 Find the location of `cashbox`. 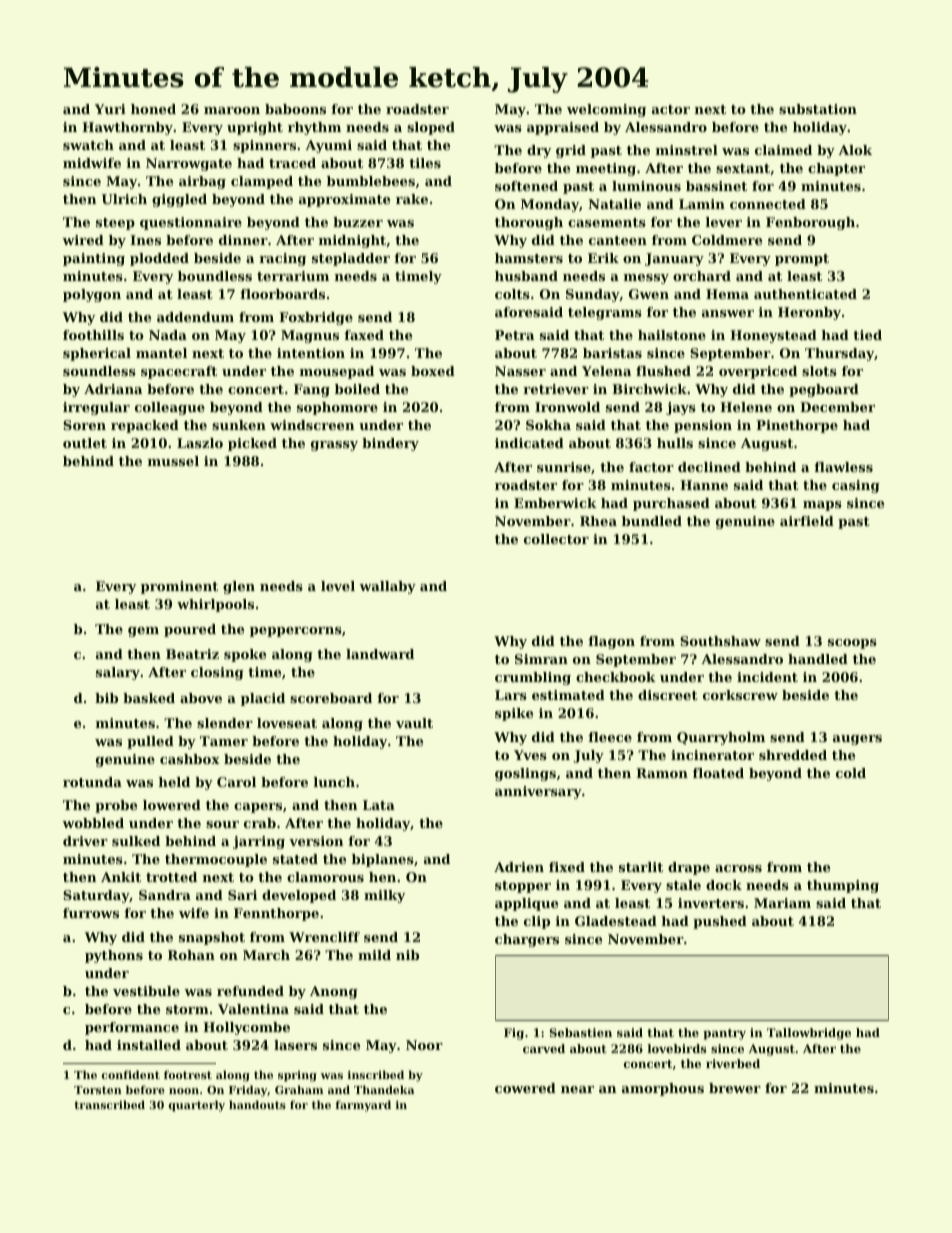

cashbox is located at coordinates (190, 759).
